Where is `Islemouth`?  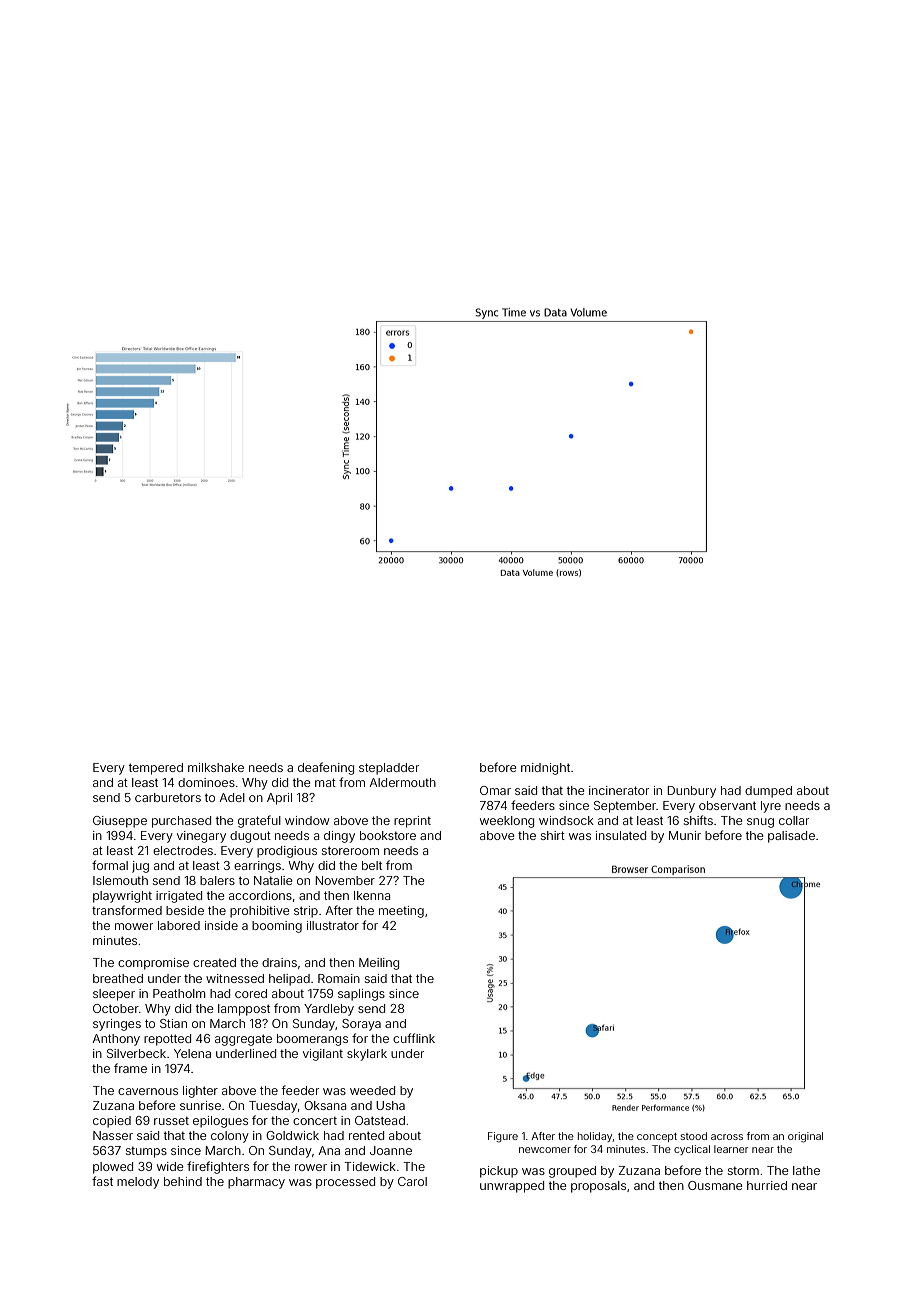
Islemouth is located at coordinates (120, 880).
